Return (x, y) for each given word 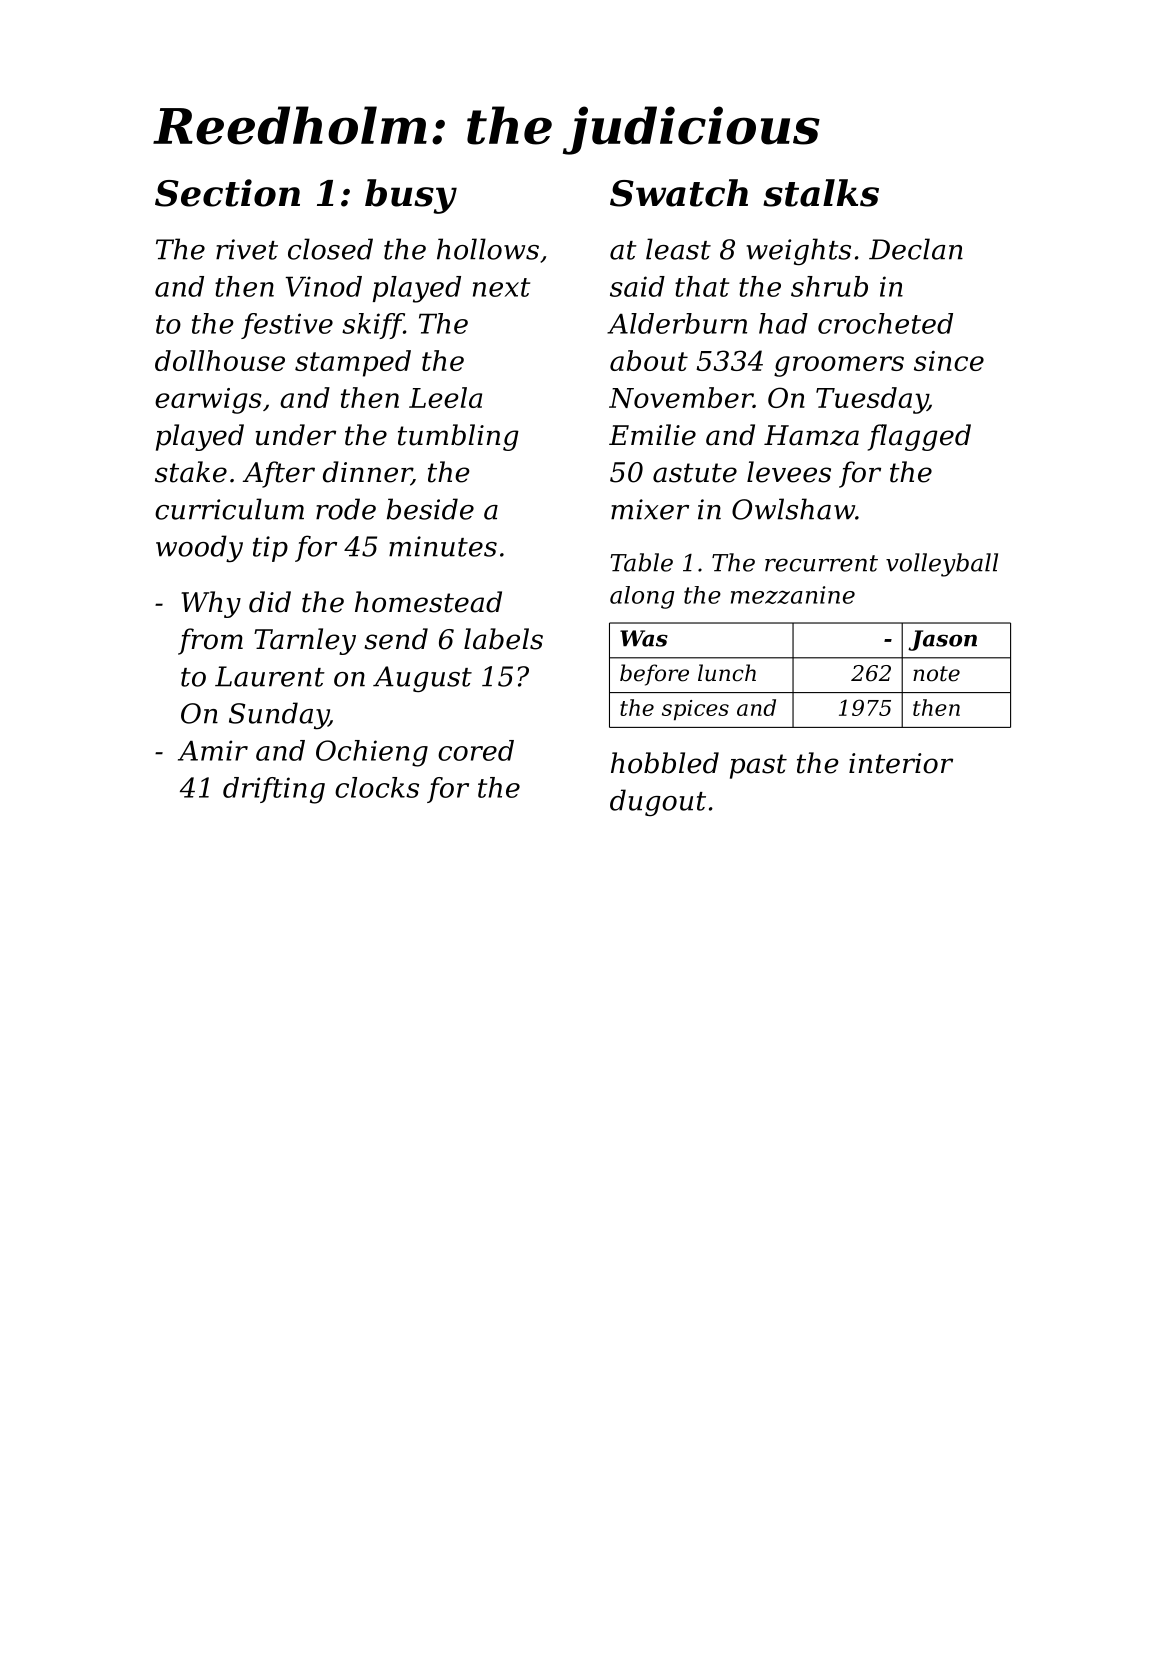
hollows (488, 249)
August (422, 679)
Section (227, 193)
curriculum (229, 509)
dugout (658, 802)
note (936, 674)
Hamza (811, 435)
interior (901, 763)
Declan (916, 249)
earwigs (208, 401)
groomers (839, 366)
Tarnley (305, 641)
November (681, 397)
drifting (274, 790)
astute (695, 473)
